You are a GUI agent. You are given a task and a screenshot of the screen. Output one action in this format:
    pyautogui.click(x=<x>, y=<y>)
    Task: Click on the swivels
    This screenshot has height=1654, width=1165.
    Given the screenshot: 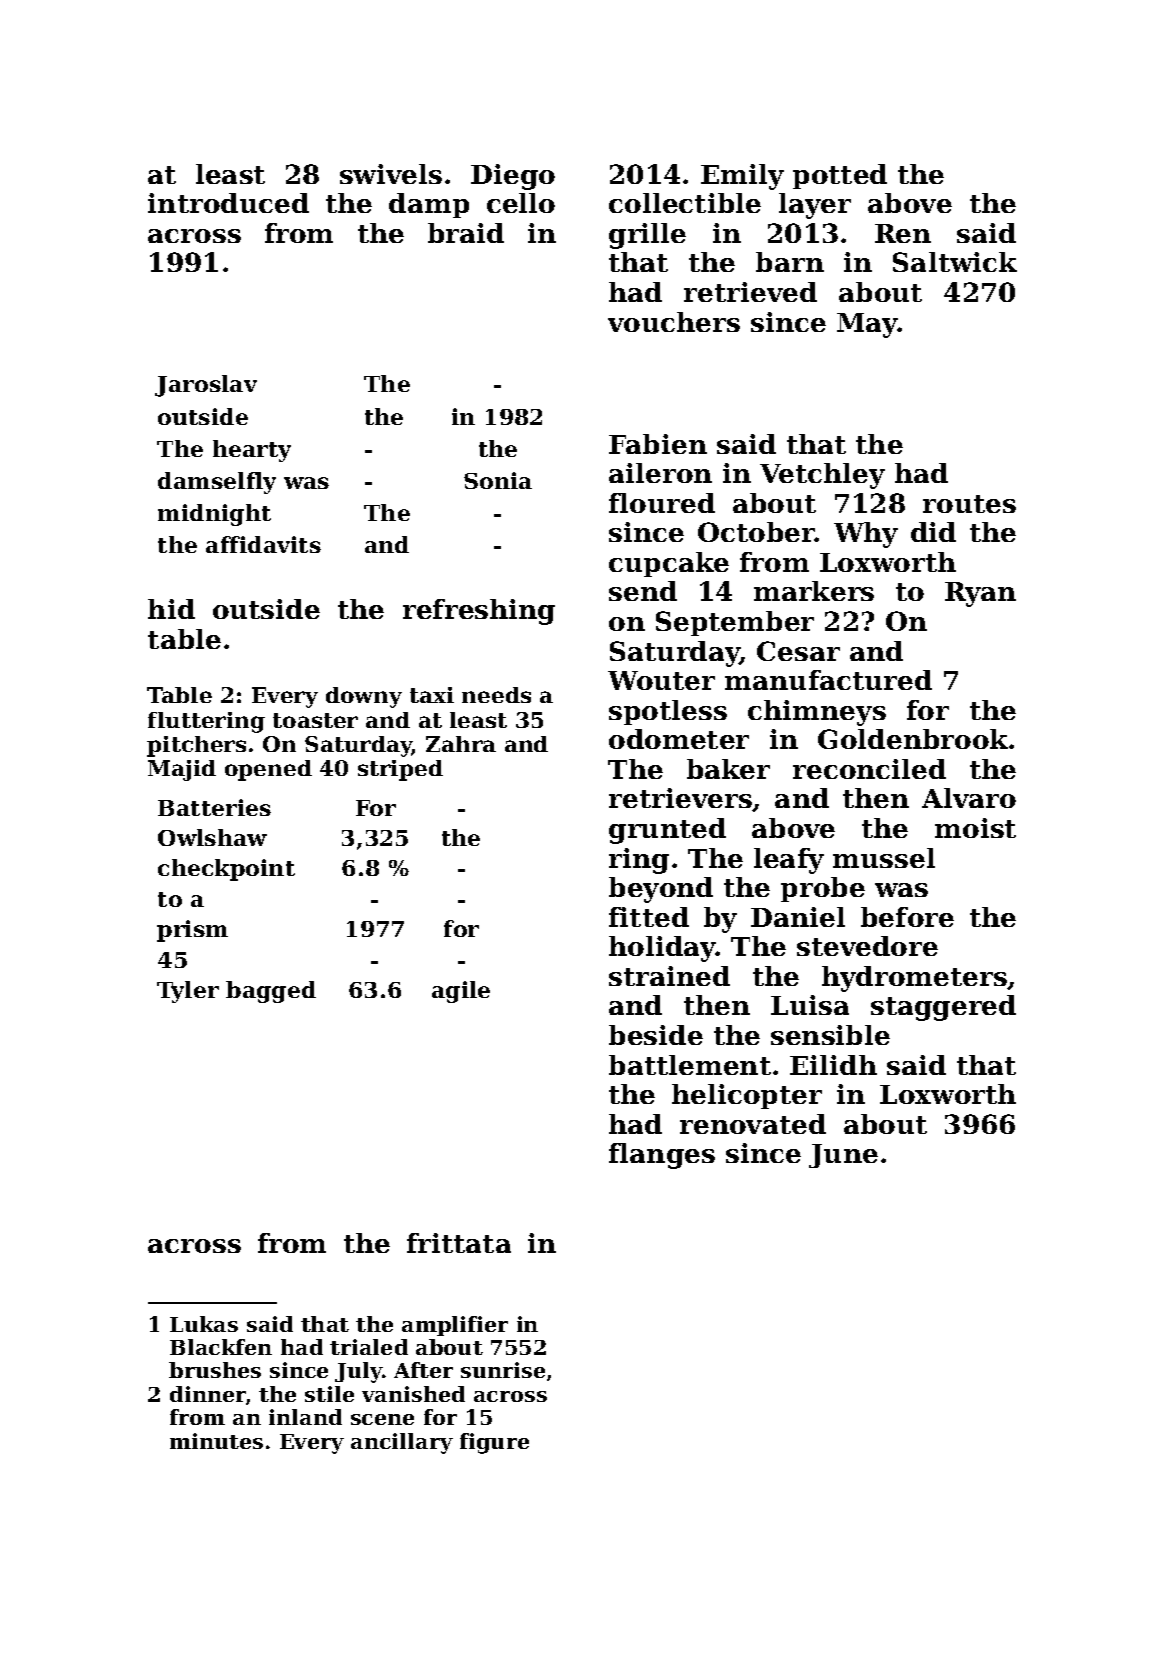 What is the action you would take?
    pyautogui.click(x=391, y=174)
